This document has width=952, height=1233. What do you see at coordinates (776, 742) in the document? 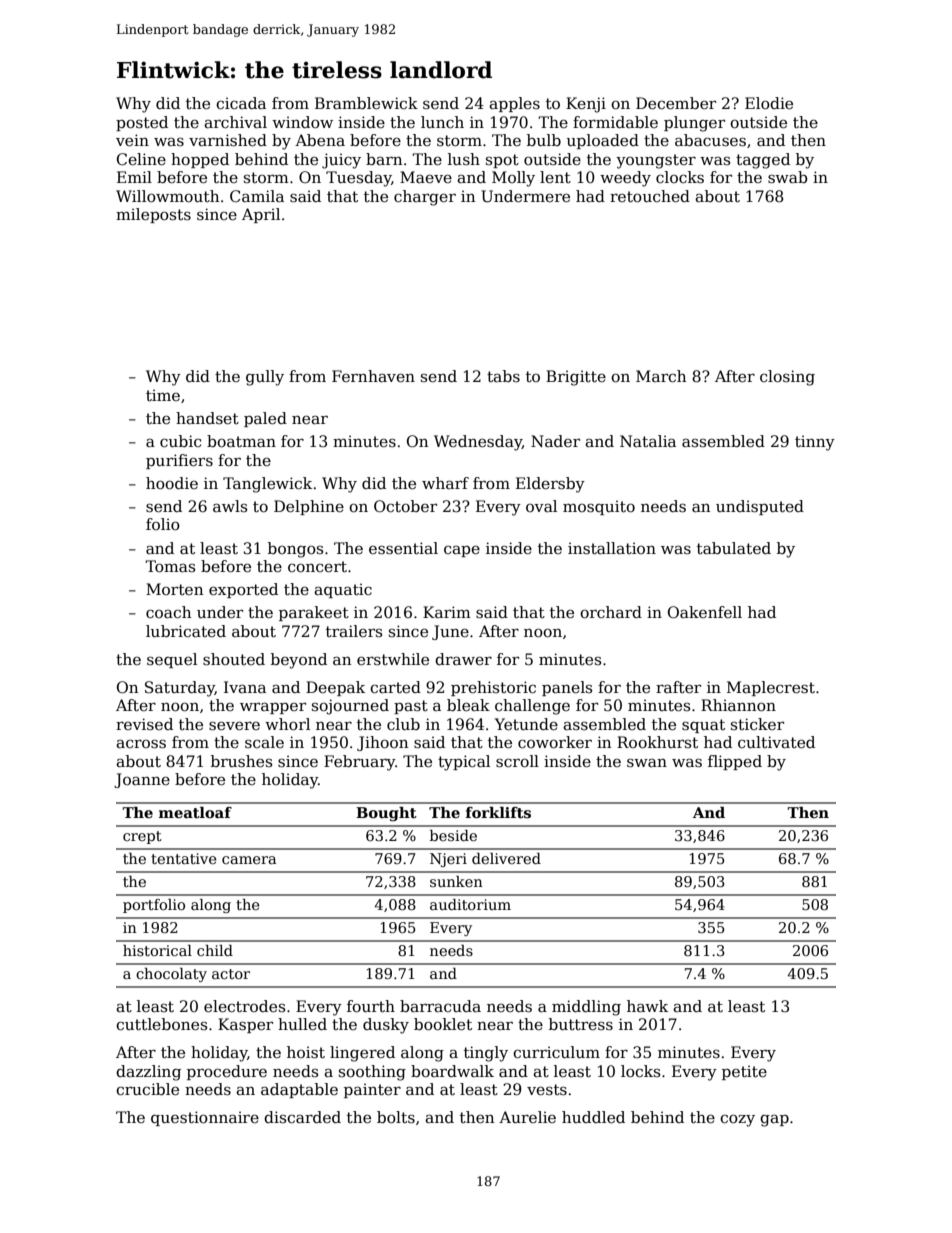
I see `cultivated` at bounding box center [776, 742].
